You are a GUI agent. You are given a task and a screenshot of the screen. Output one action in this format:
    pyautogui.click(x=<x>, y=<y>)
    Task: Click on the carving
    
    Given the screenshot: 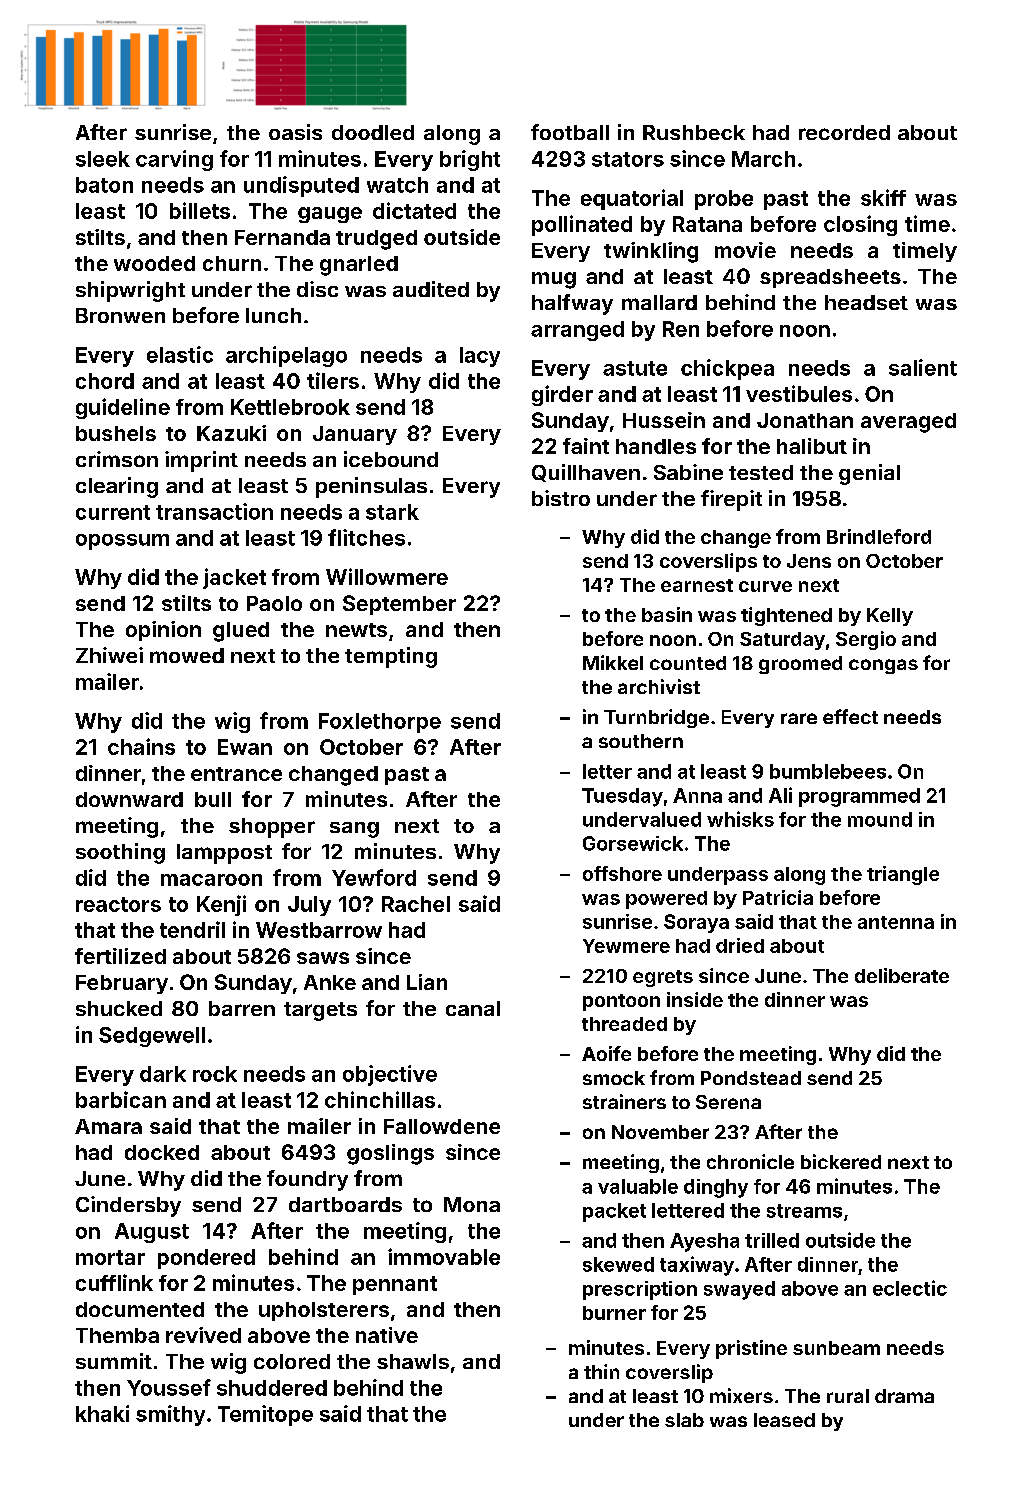 What is the action you would take?
    pyautogui.click(x=174, y=160)
